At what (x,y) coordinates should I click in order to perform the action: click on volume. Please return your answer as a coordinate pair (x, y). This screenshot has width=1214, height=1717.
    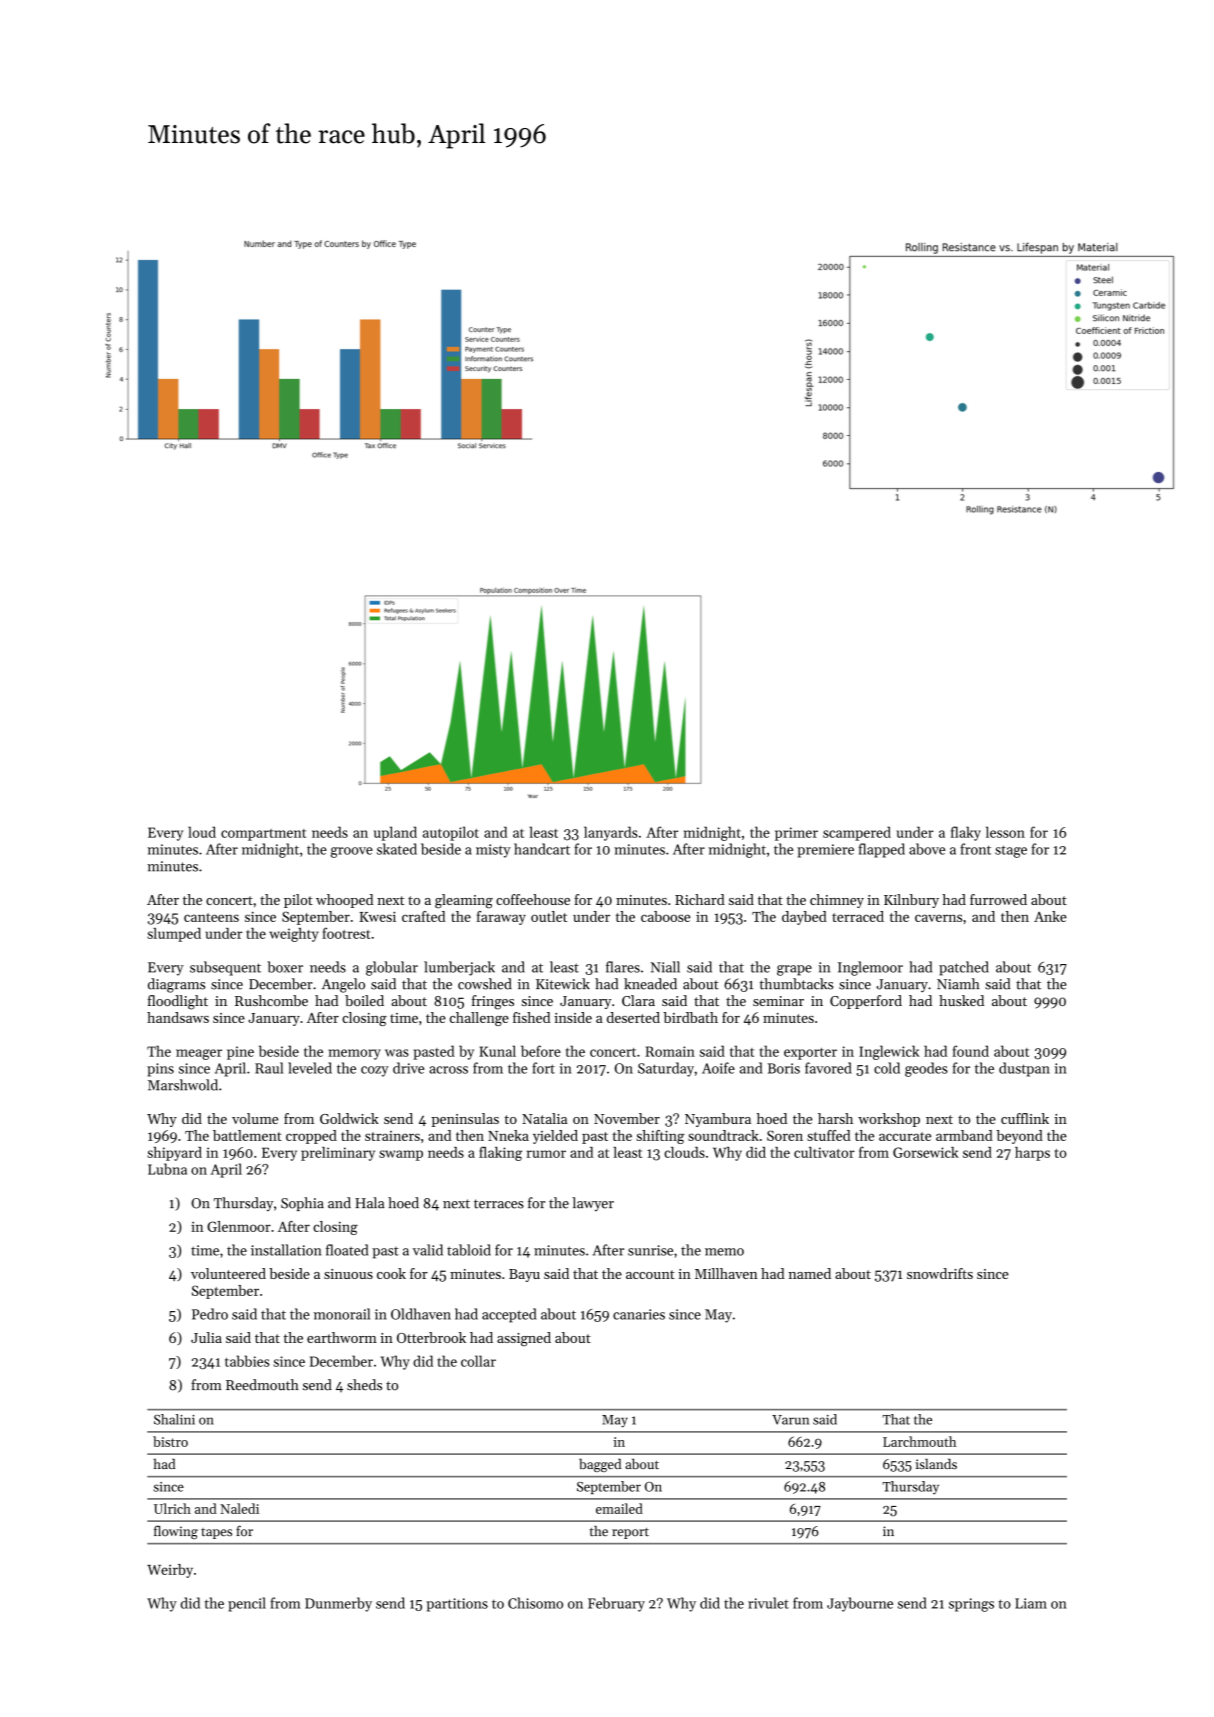
    Looking at the image, I should click on (255, 1118).
